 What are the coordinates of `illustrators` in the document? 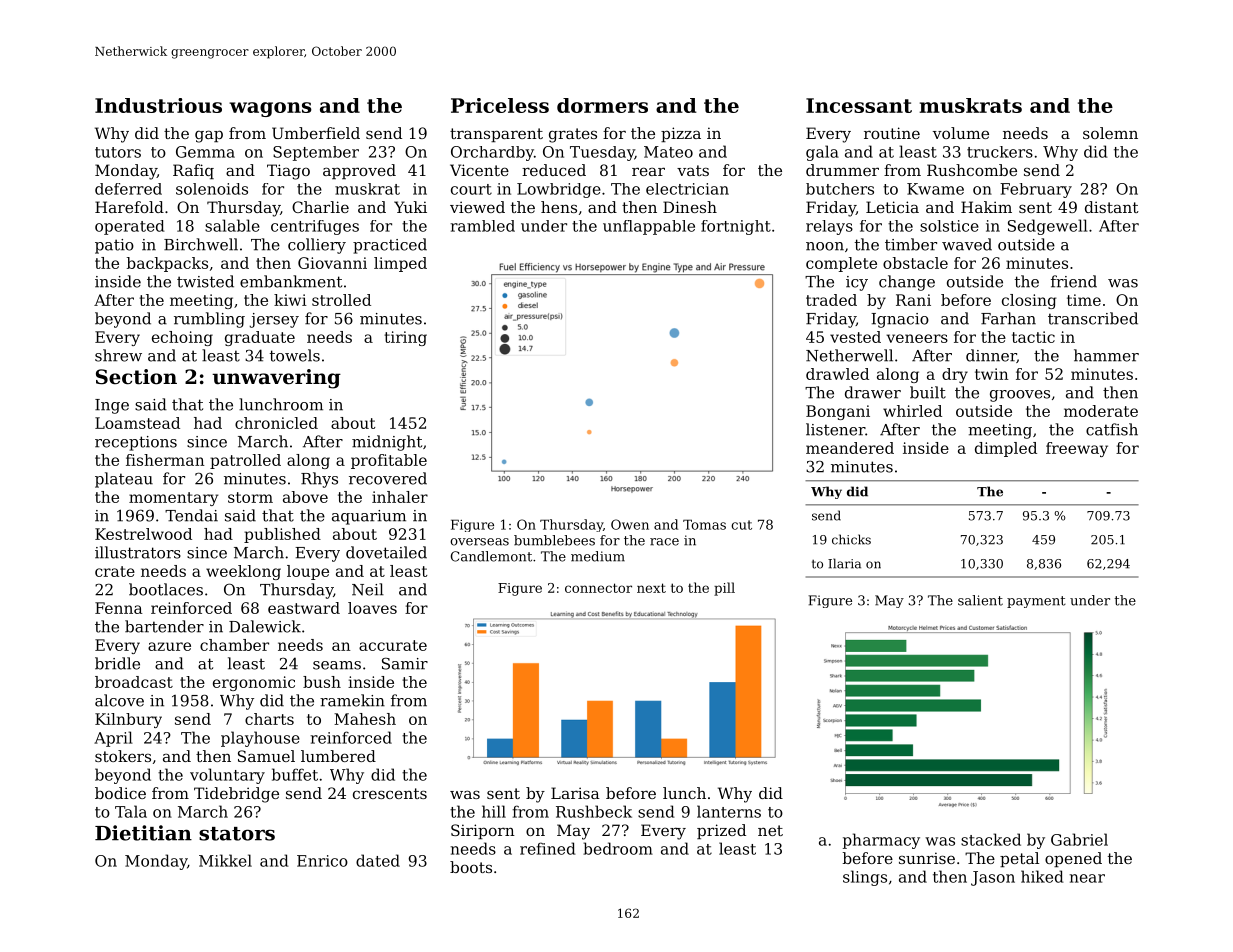 It's located at (138, 552).
